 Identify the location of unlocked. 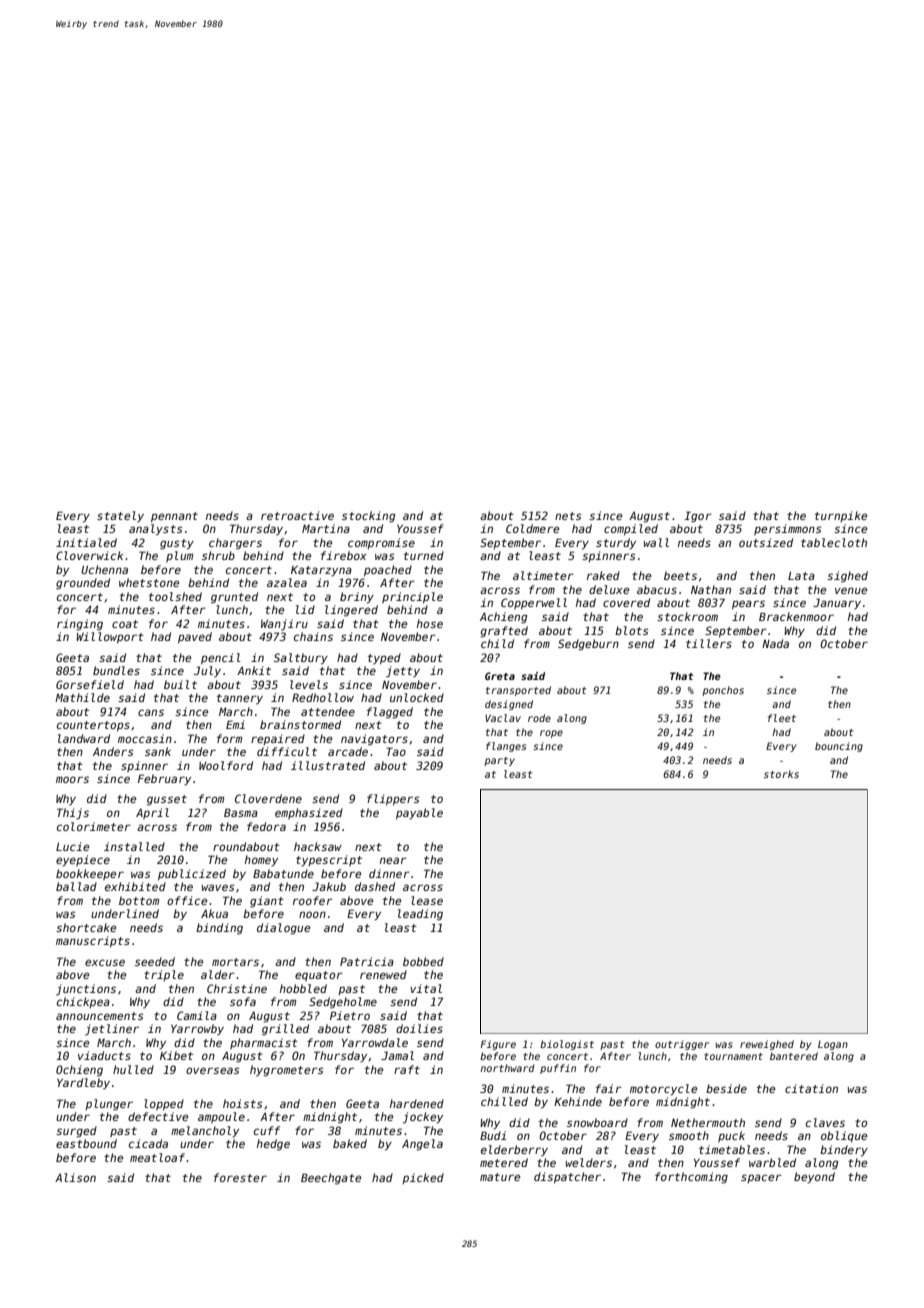
(417, 697).
